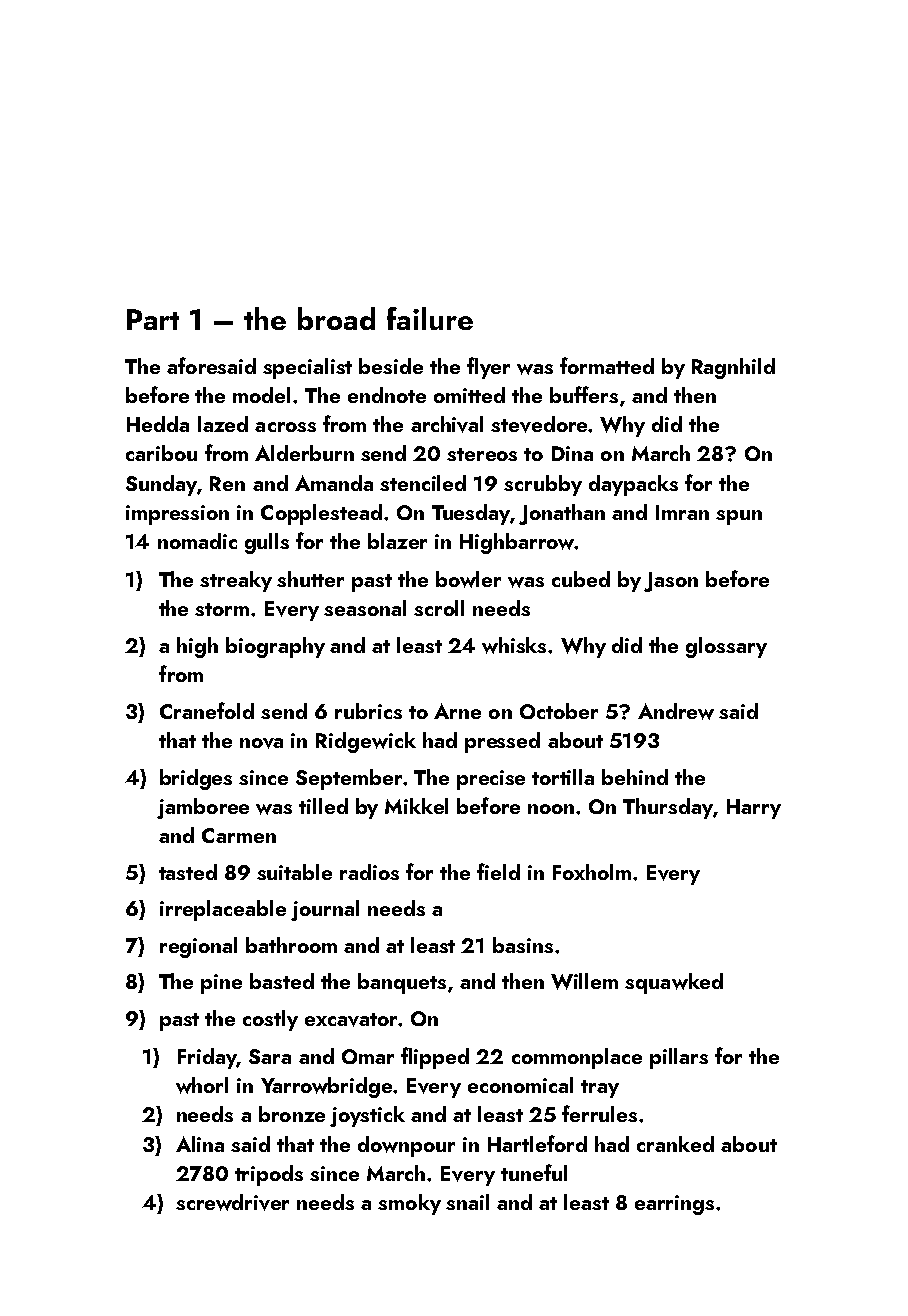 The height and width of the image is (1316, 908). What do you see at coordinates (200, 1144) in the image?
I see `Alina` at bounding box center [200, 1144].
